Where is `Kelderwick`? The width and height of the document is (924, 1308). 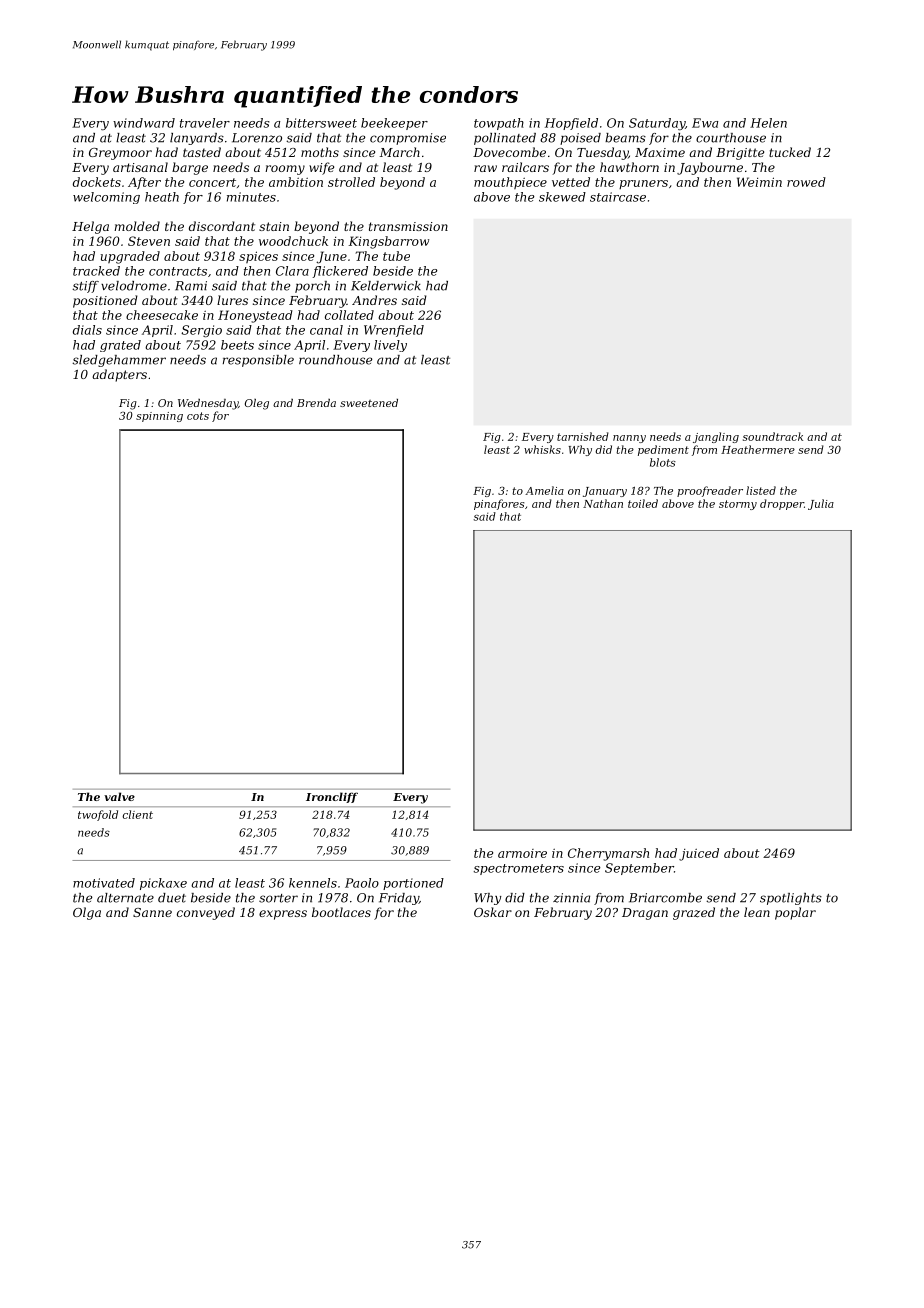
Kelderwick is located at coordinates (386, 286).
